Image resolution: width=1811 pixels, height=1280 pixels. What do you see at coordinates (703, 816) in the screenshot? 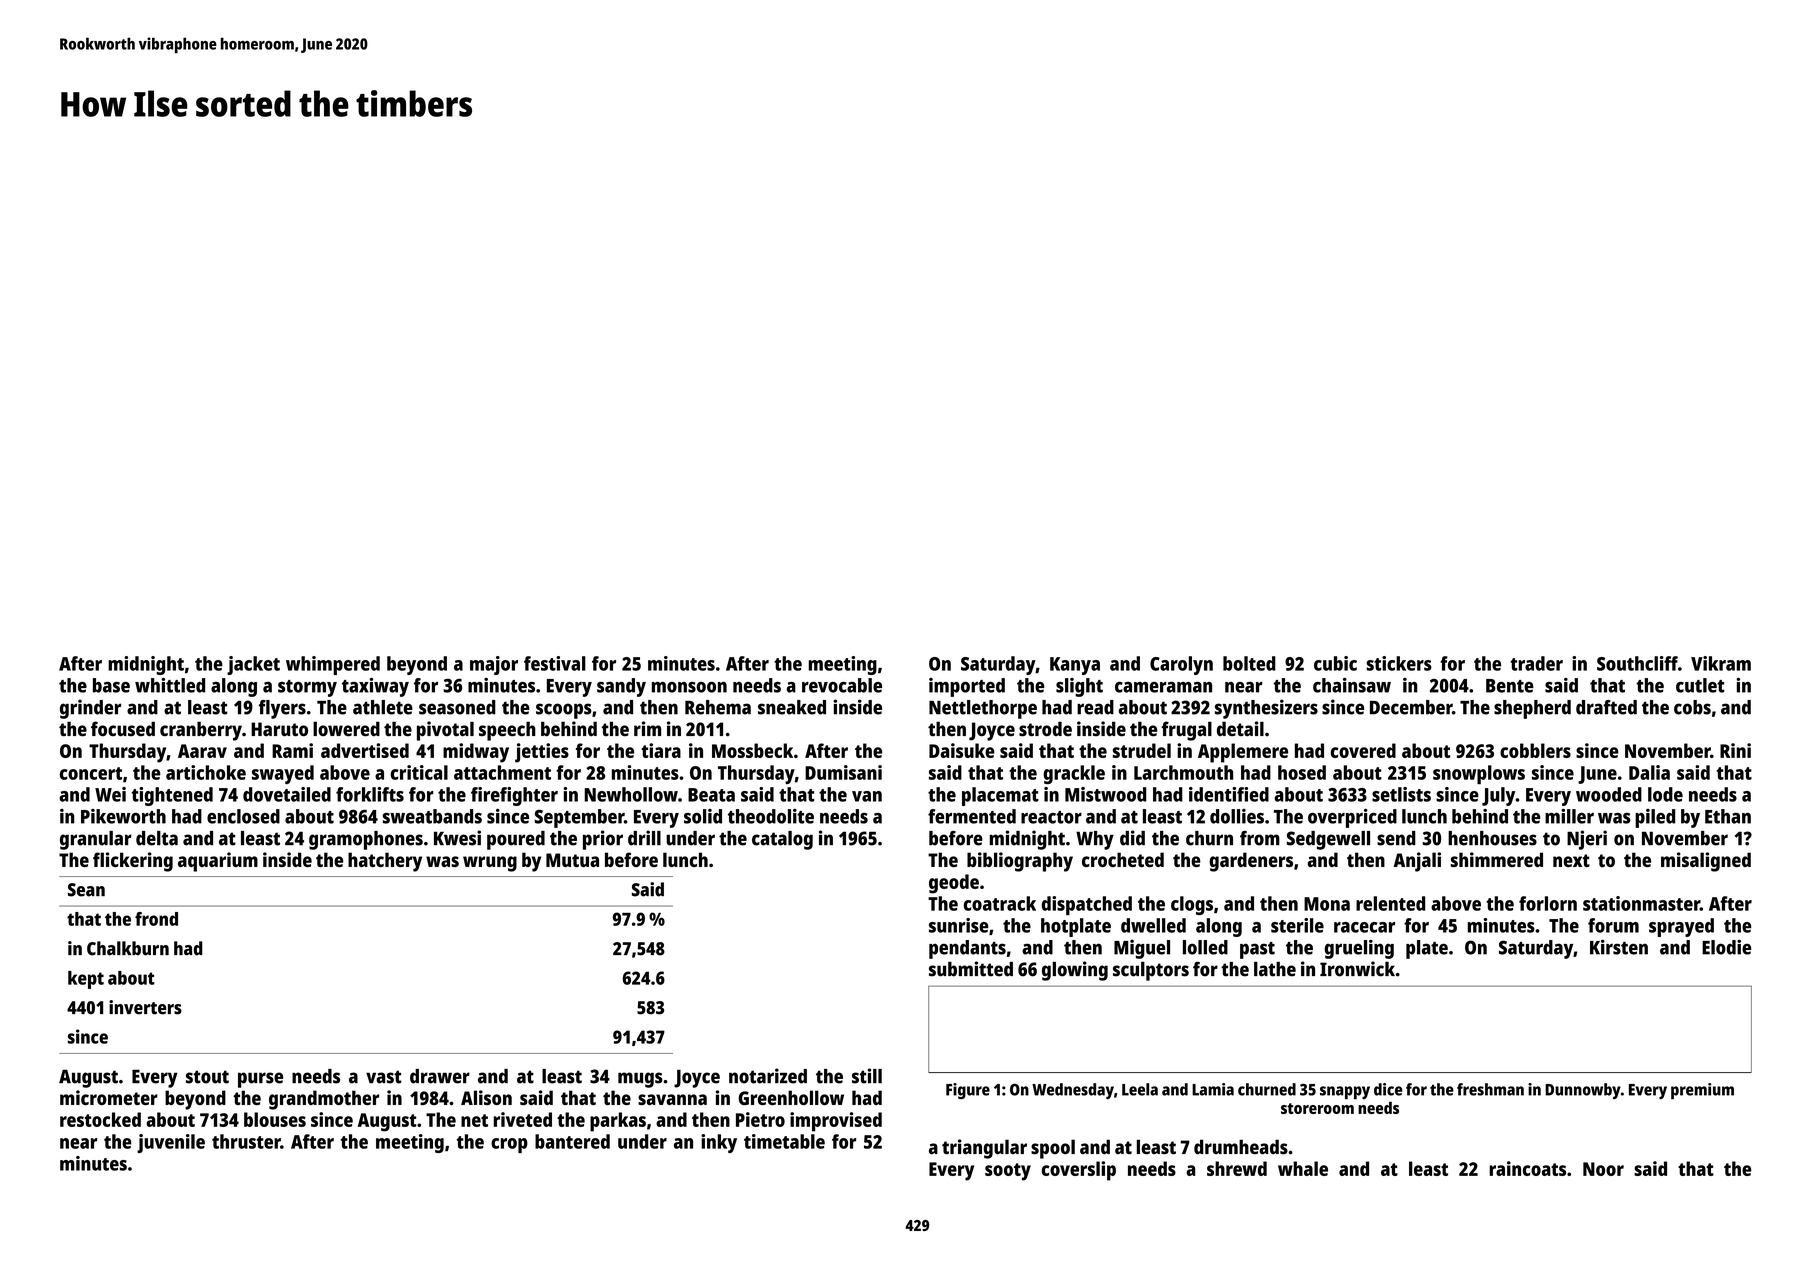
I see `solid` at bounding box center [703, 816].
